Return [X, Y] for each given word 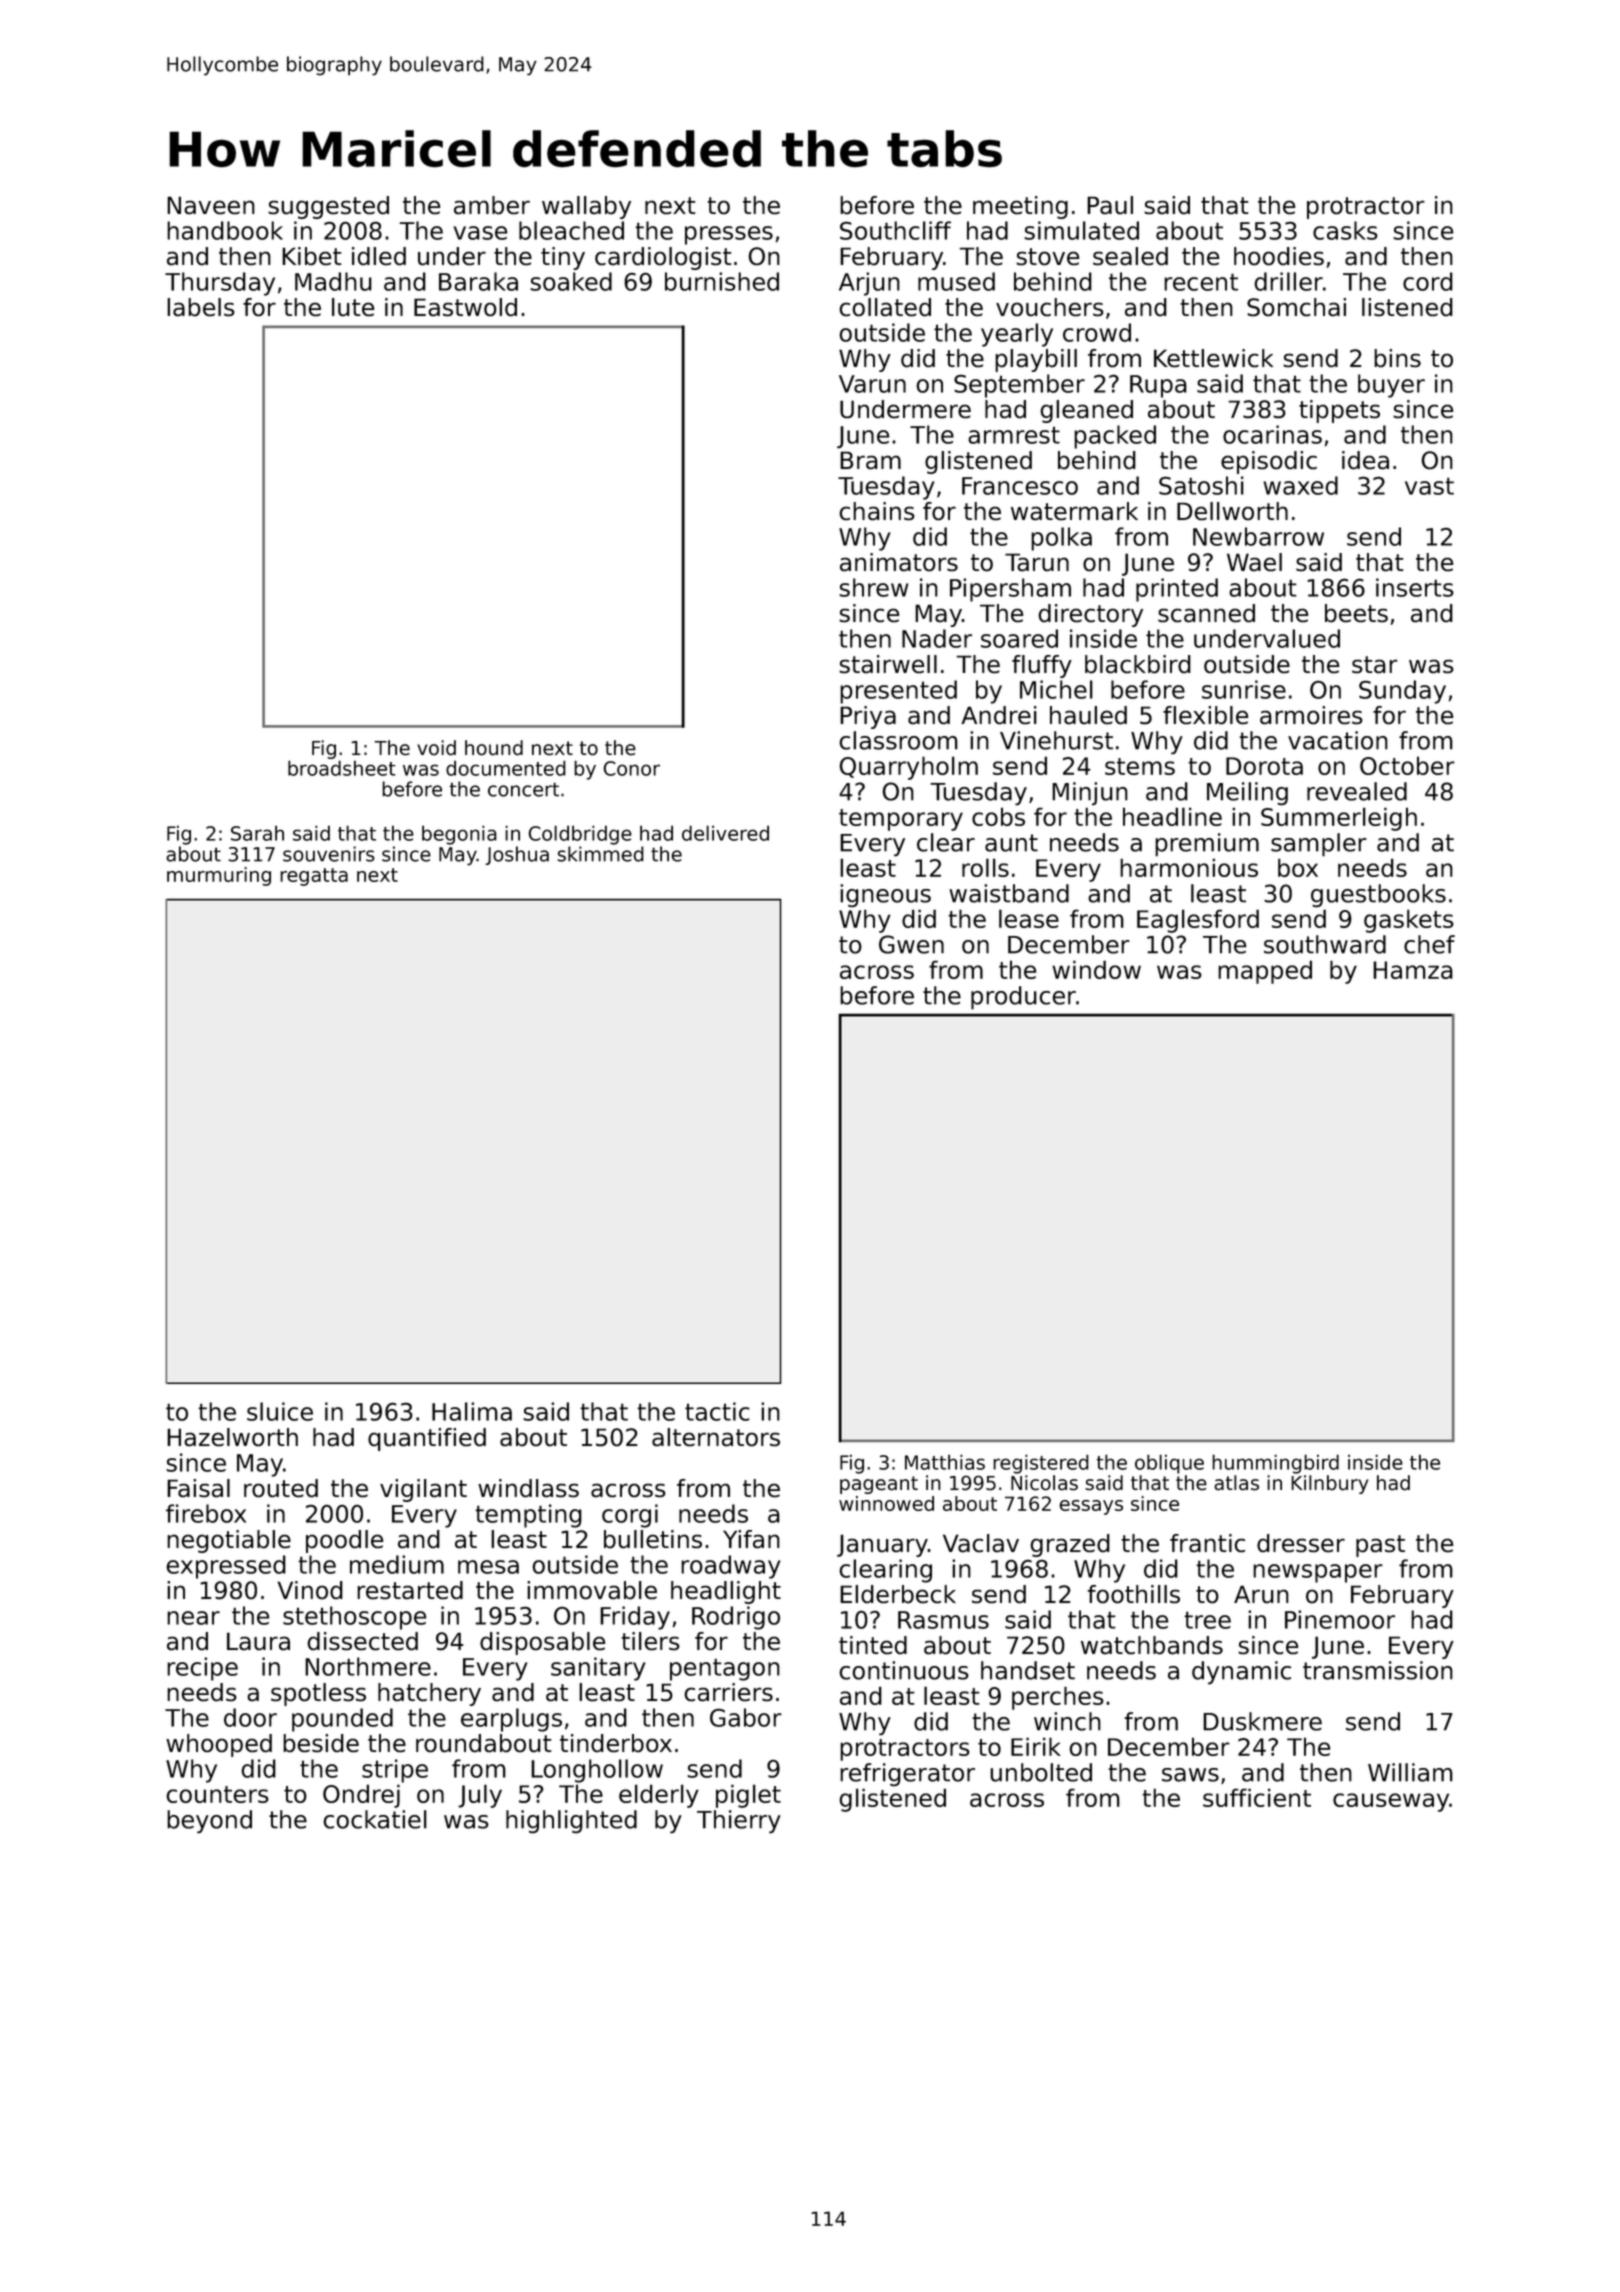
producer [1023, 998]
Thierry [739, 1821]
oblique [1169, 1464]
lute [353, 307]
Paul [1110, 205]
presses [729, 235]
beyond [209, 1821]
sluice [280, 1411]
